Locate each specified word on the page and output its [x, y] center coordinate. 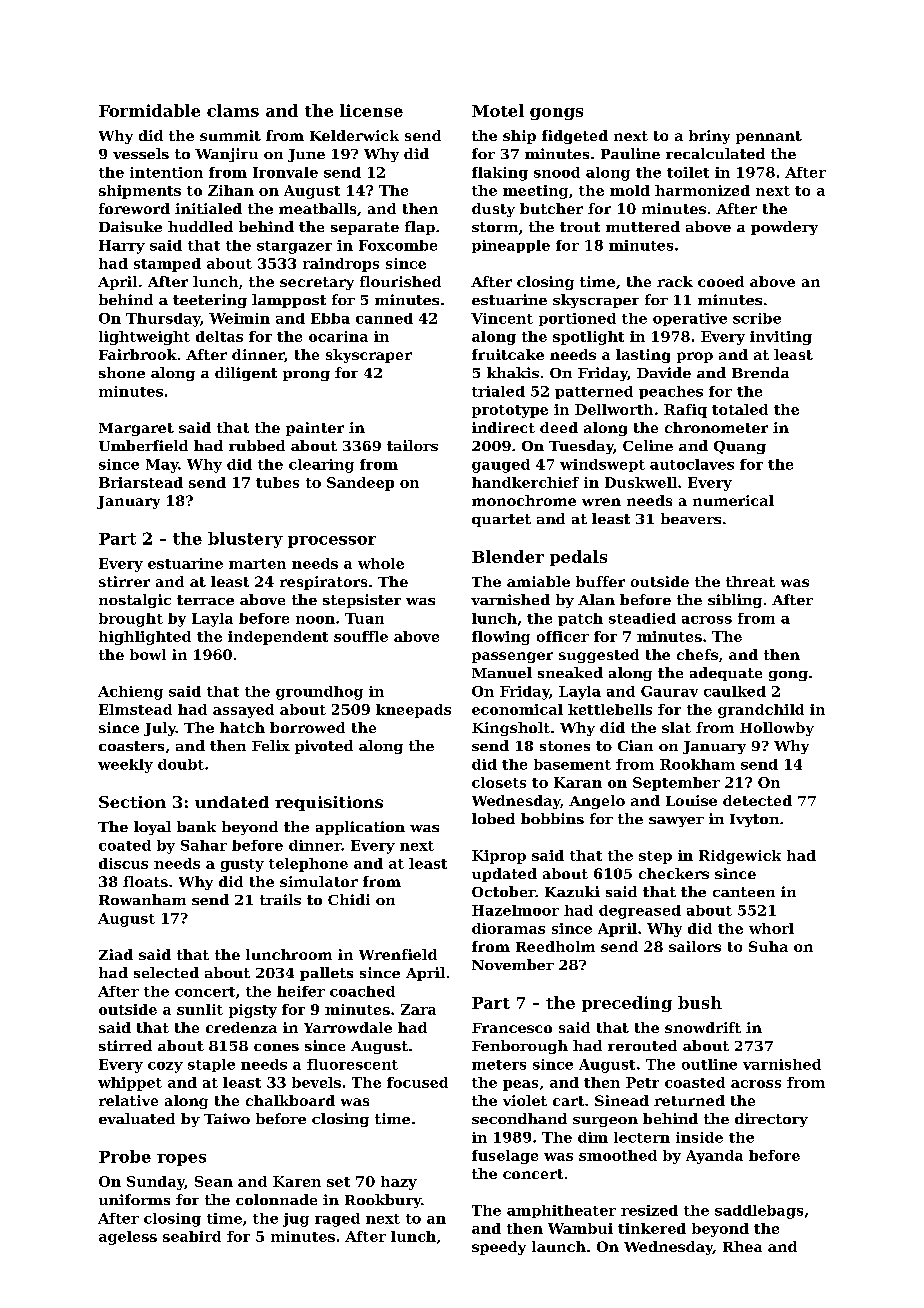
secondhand [519, 1118]
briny [709, 137]
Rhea [742, 1246]
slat [676, 727]
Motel [498, 110]
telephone [308, 865]
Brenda [760, 372]
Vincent [502, 318]
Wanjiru [226, 155]
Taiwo [227, 1118]
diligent [246, 374]
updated [504, 875]
